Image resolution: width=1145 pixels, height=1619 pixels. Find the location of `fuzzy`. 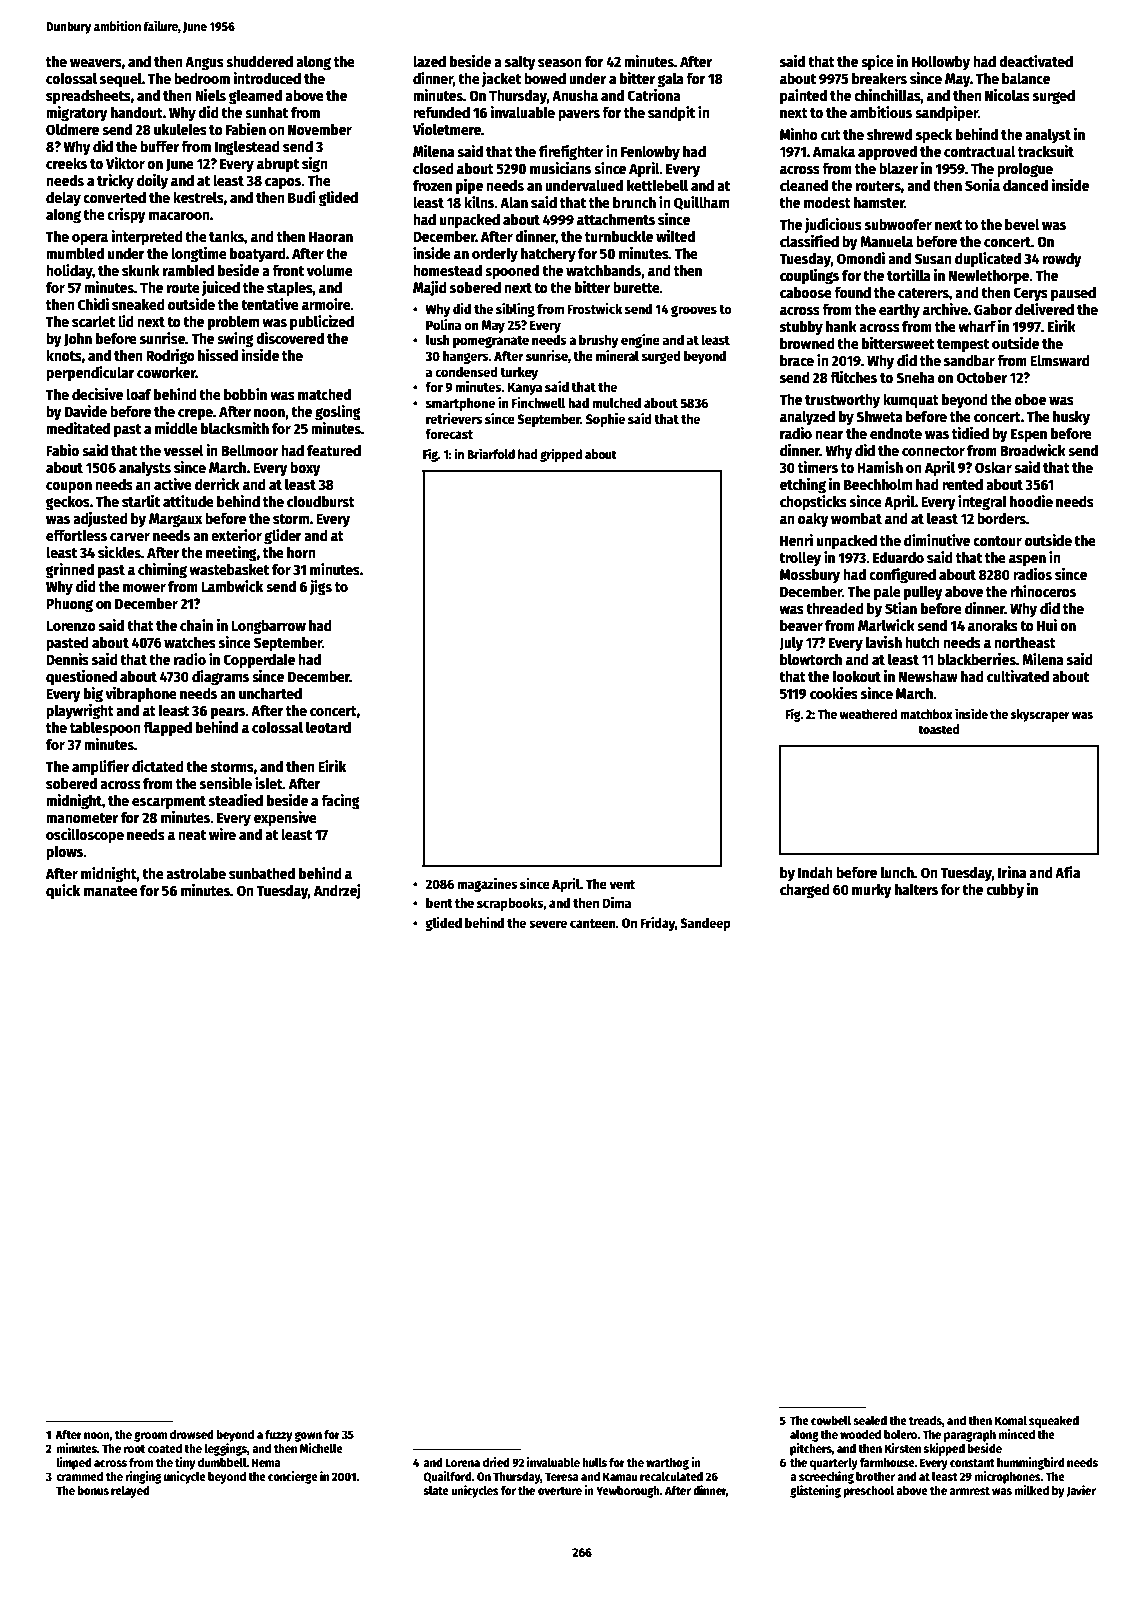

fuzzy is located at coordinates (278, 1436).
